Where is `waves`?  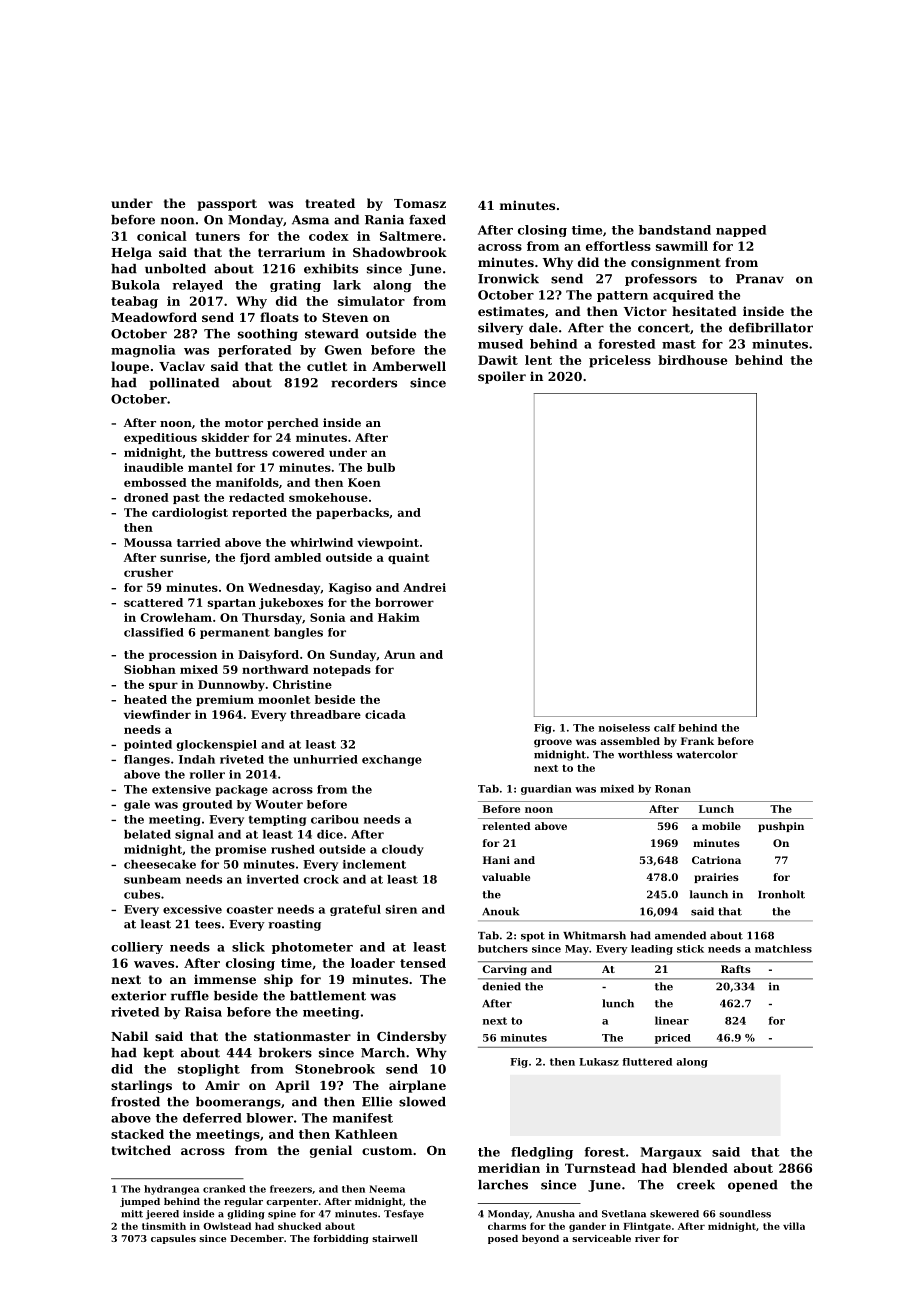
waves is located at coordinates (154, 964).
